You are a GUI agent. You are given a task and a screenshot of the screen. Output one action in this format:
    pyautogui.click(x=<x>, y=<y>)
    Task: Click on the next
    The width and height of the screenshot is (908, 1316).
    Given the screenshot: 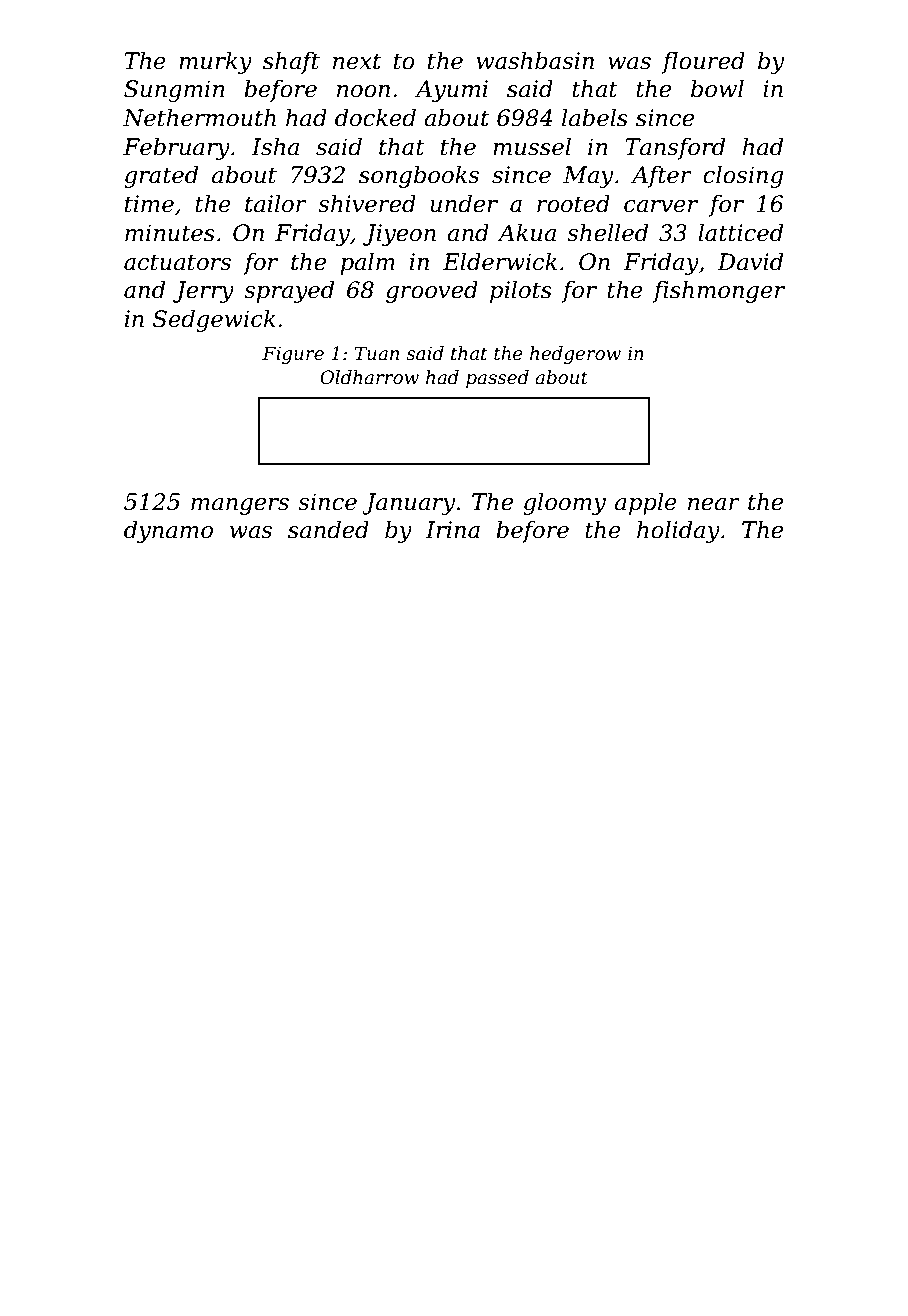 What is the action you would take?
    pyautogui.click(x=357, y=61)
